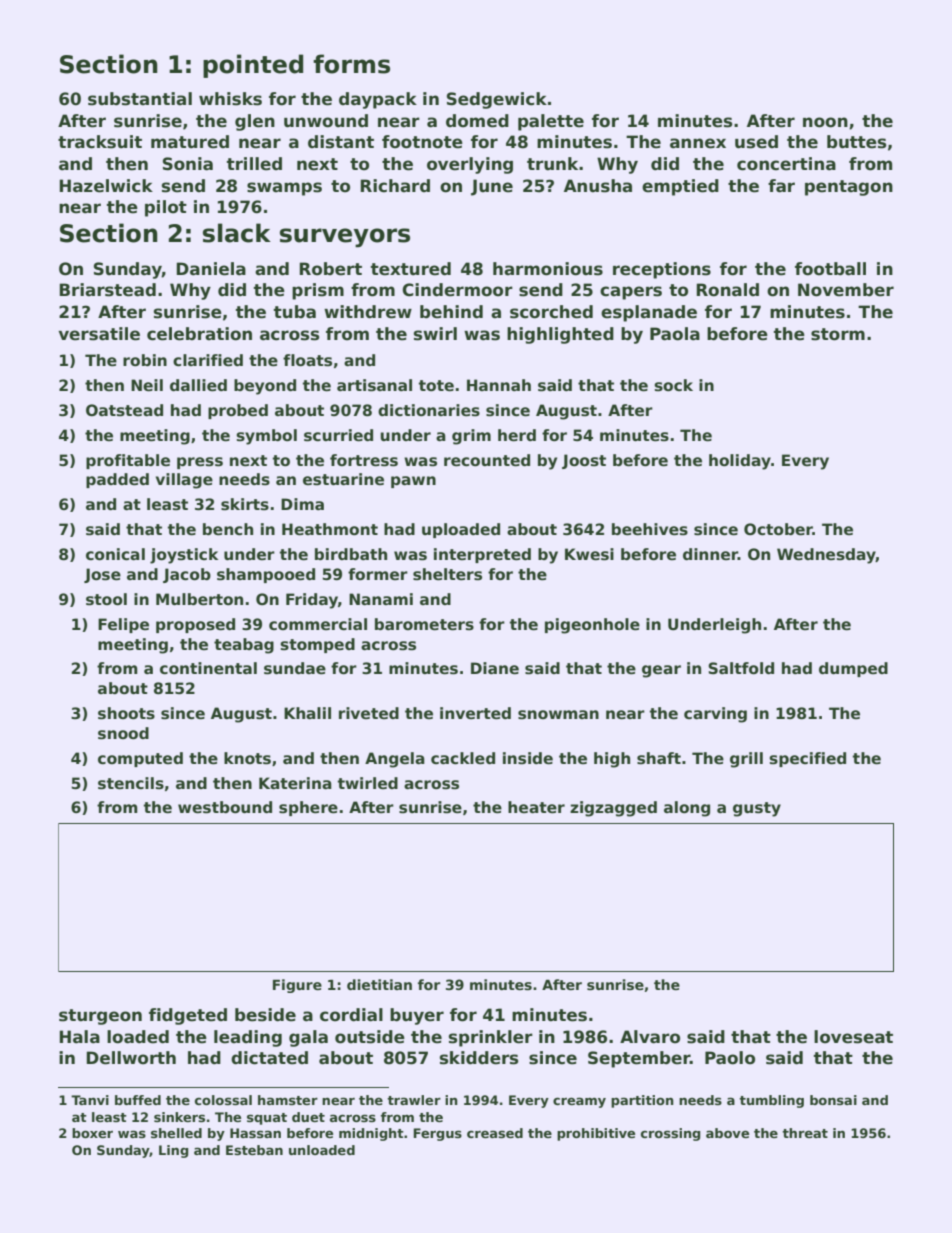 The image size is (952, 1233). Describe the element at coordinates (345, 238) in the screenshot. I see `surveyors` at that location.
